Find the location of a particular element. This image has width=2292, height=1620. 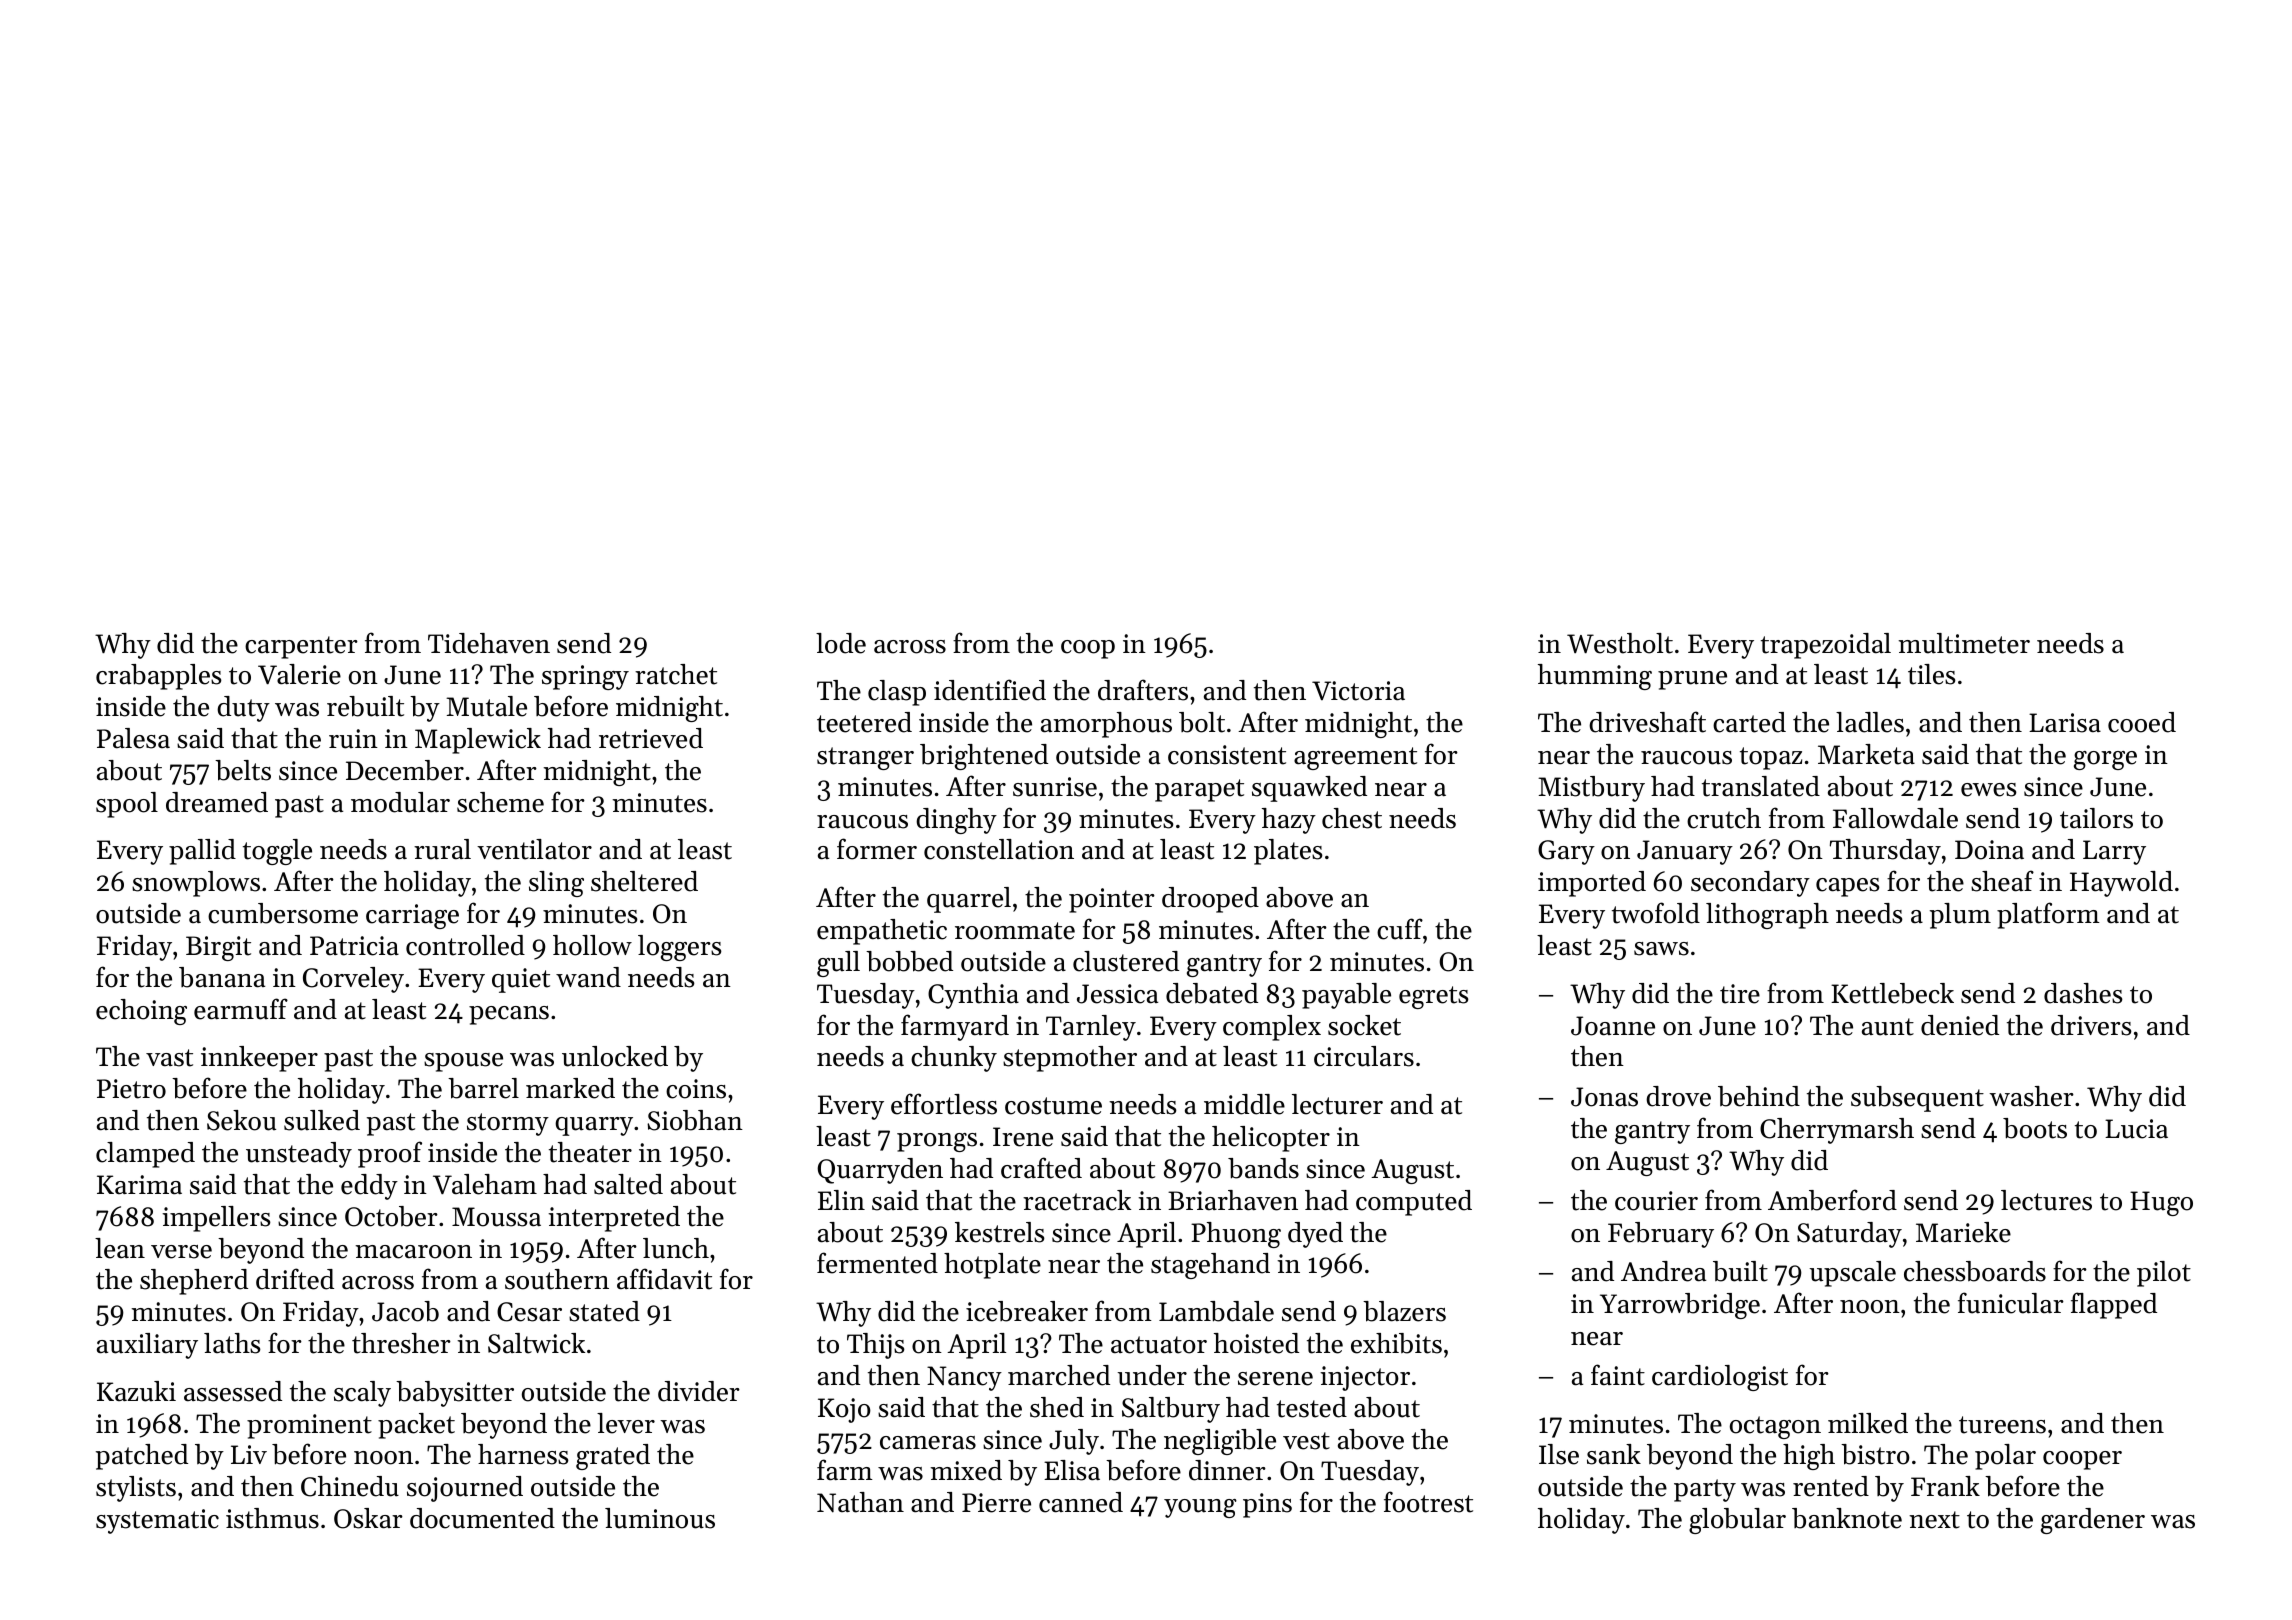

belts is located at coordinates (243, 770).
